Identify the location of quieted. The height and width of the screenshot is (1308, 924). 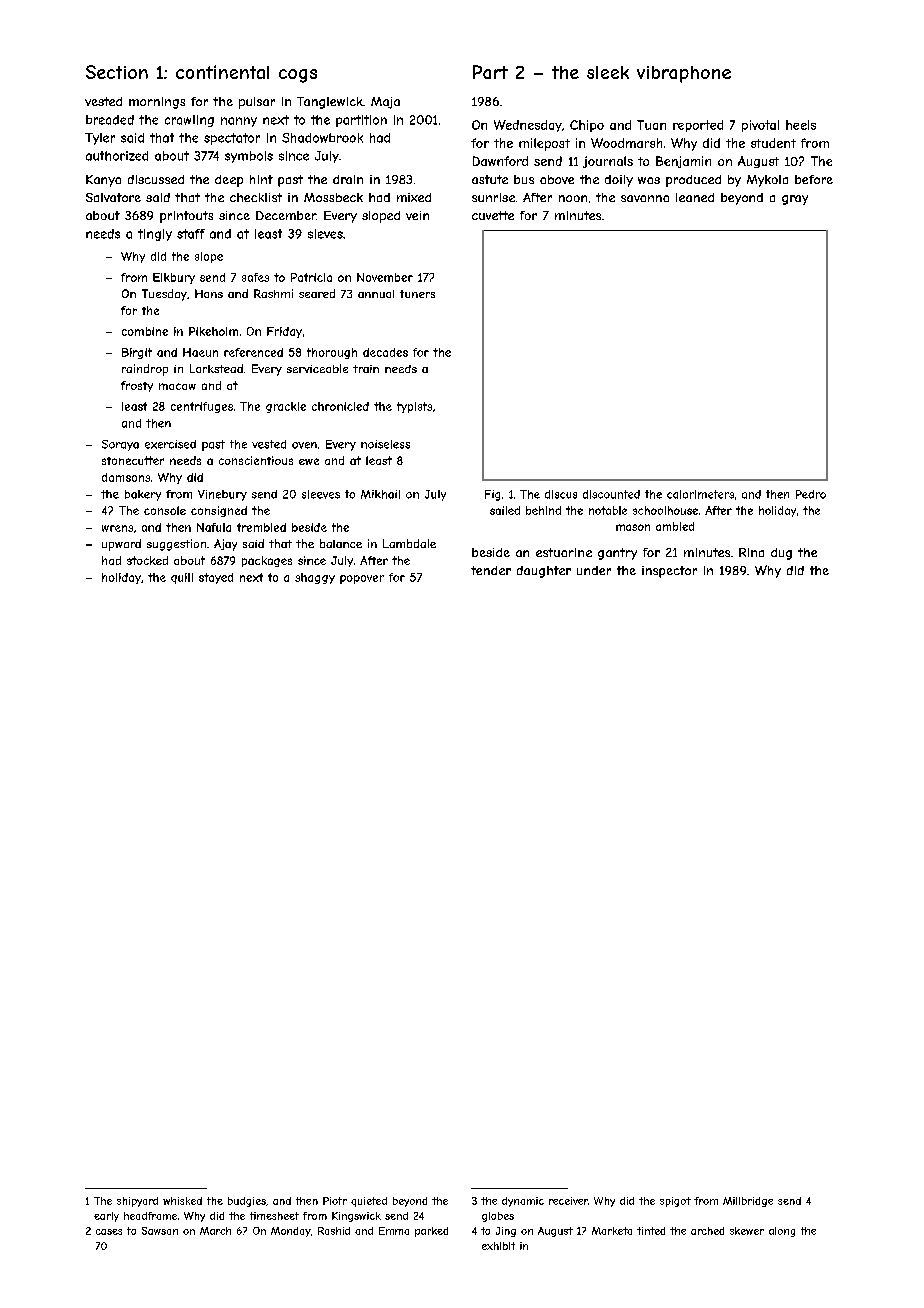
(369, 1202).
